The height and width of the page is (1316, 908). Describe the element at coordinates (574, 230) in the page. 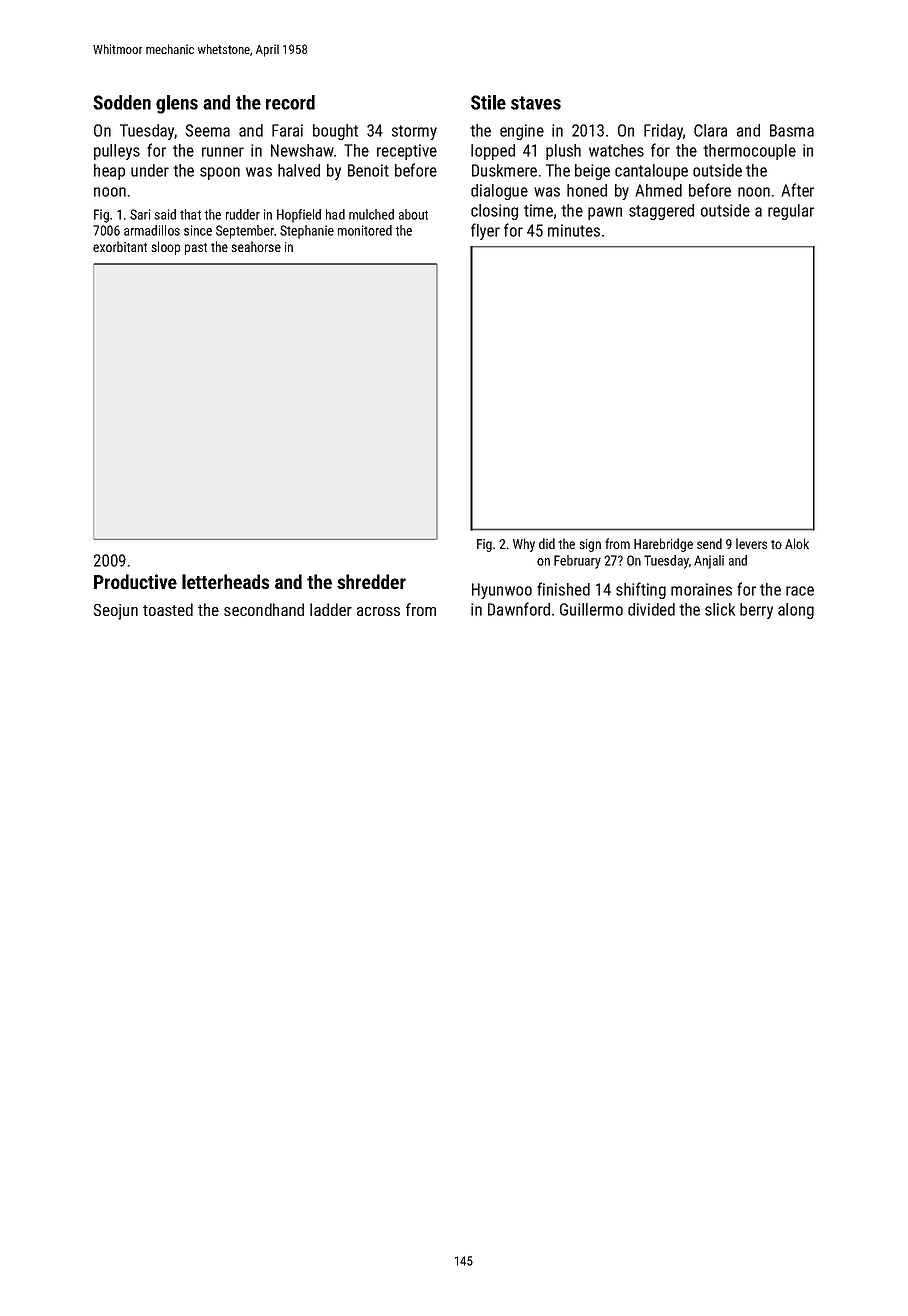

I see `minutes` at that location.
